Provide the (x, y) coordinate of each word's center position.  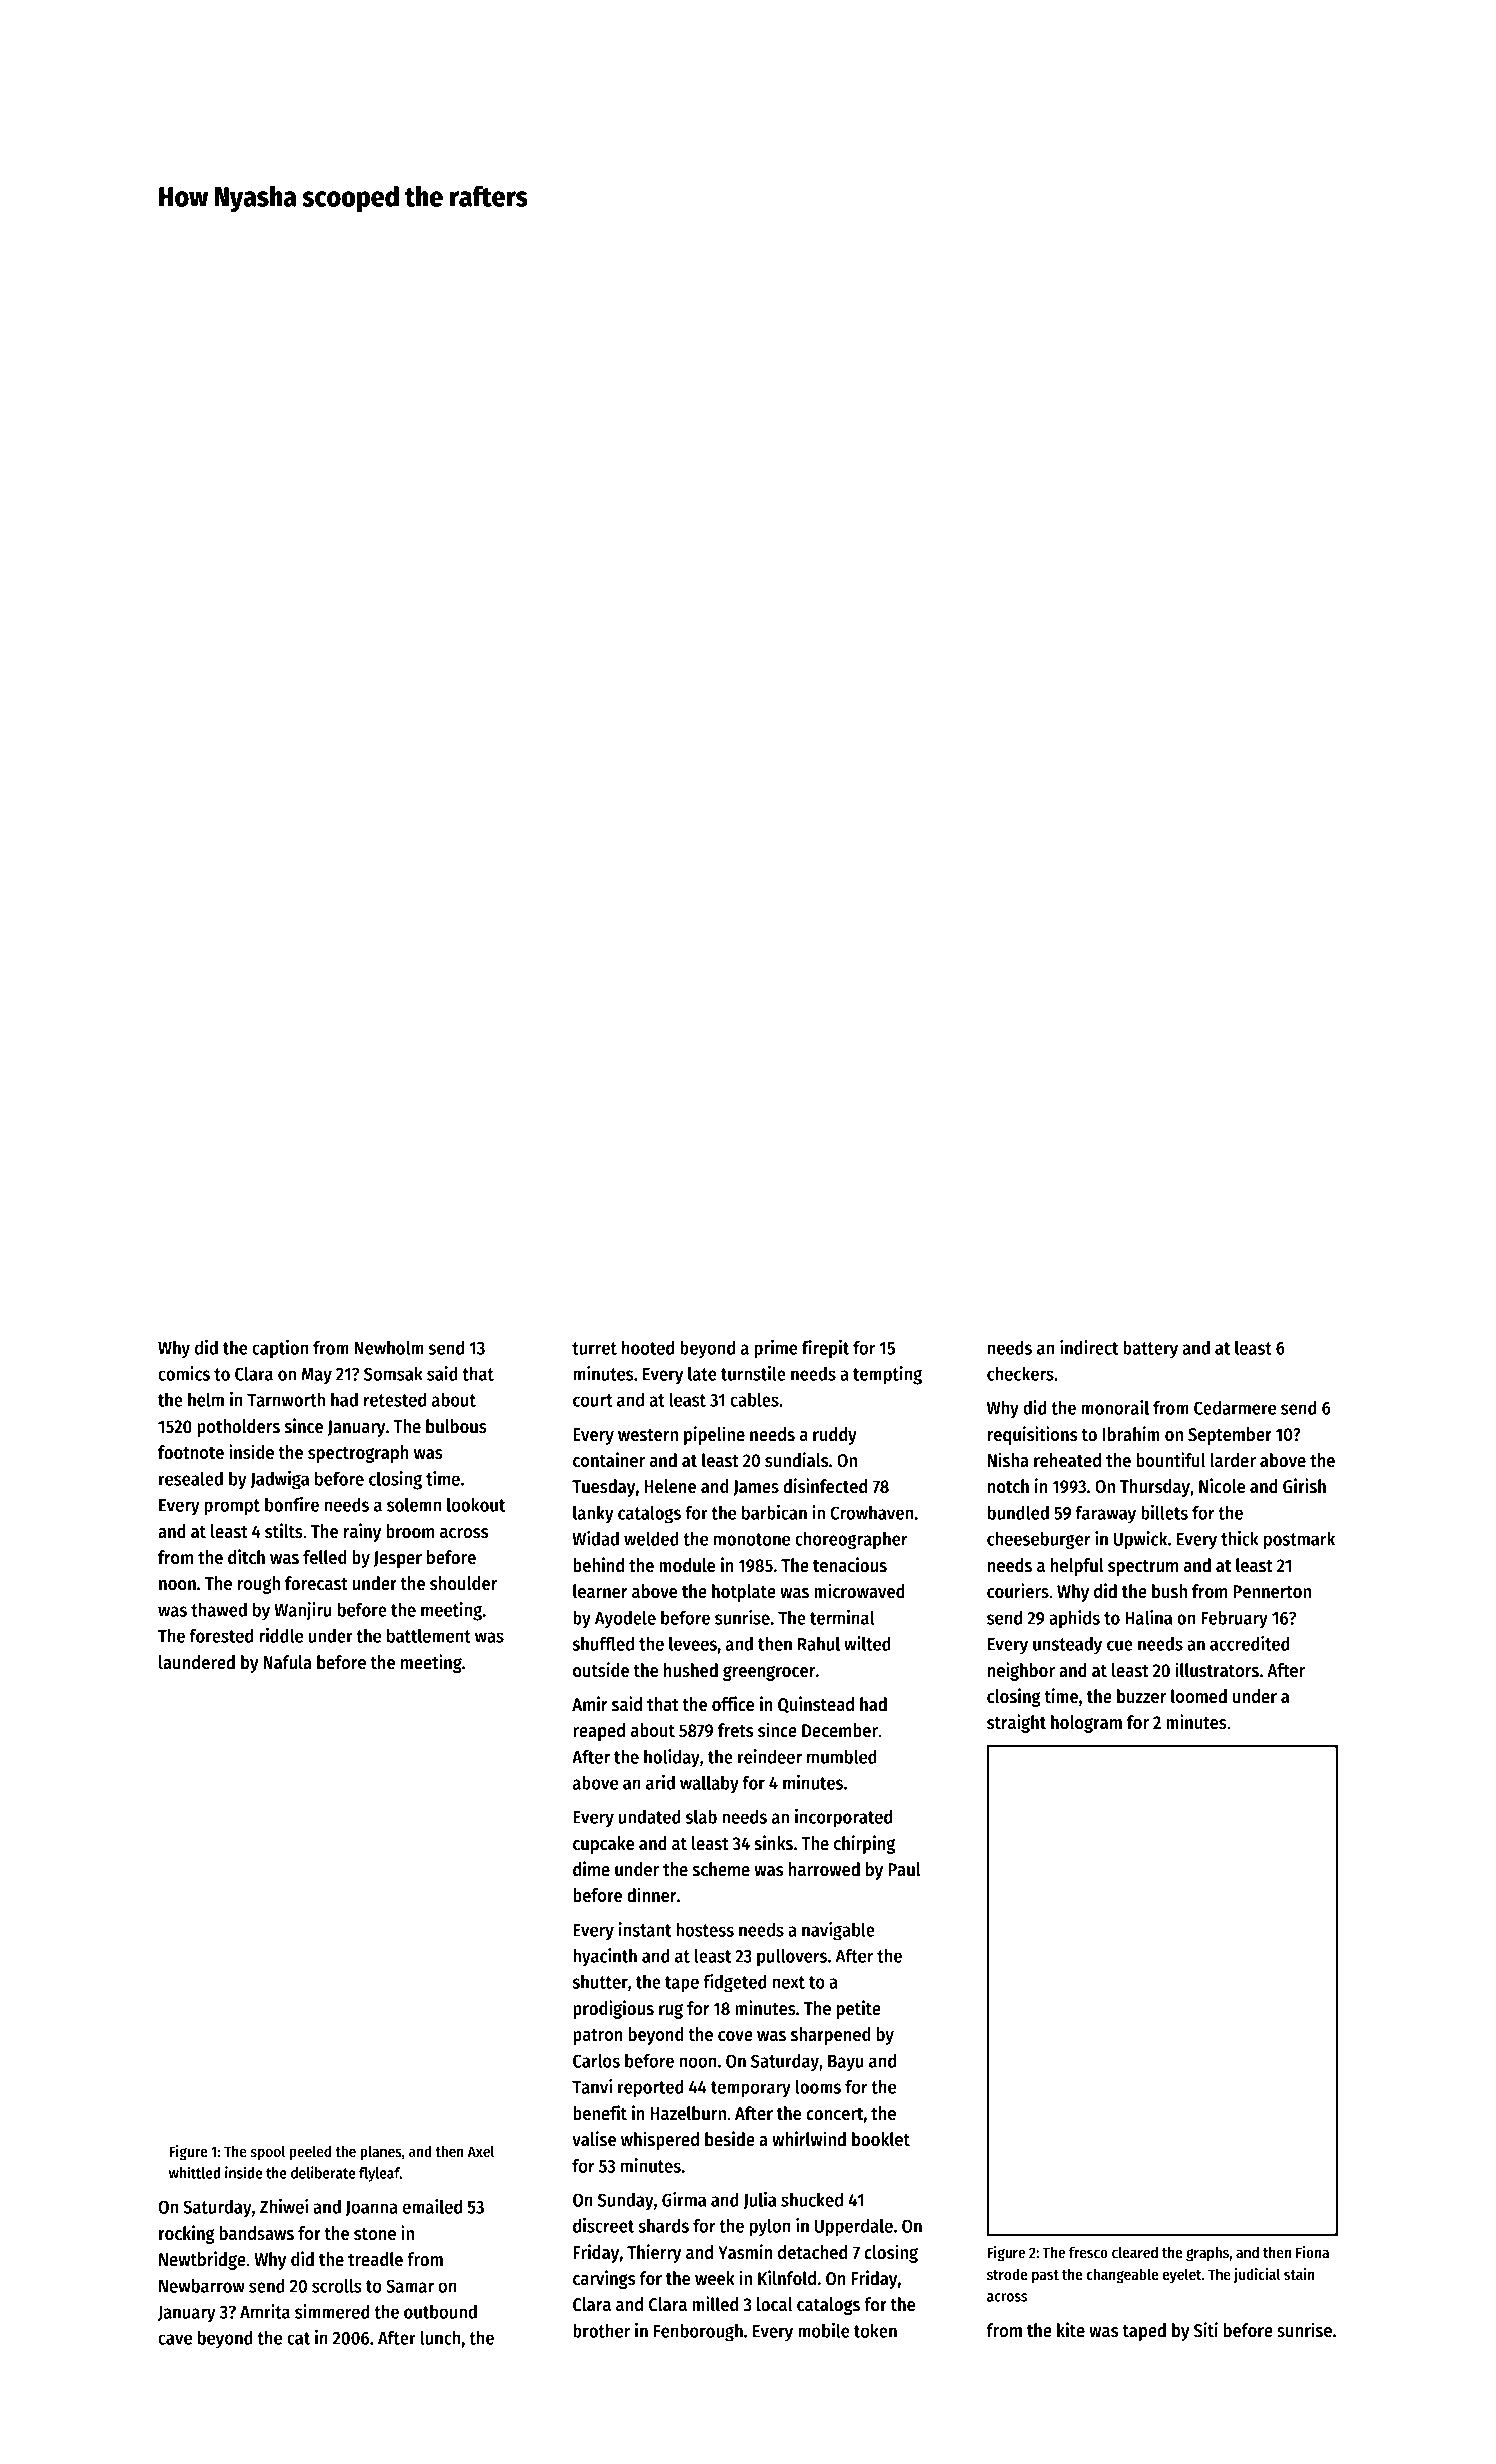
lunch (440, 2337)
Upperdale (854, 2227)
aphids (1074, 1619)
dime (591, 1869)
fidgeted (734, 1983)
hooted (648, 1347)
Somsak (393, 1373)
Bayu (846, 2063)
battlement (429, 1635)
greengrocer (769, 1673)
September (1230, 1436)
